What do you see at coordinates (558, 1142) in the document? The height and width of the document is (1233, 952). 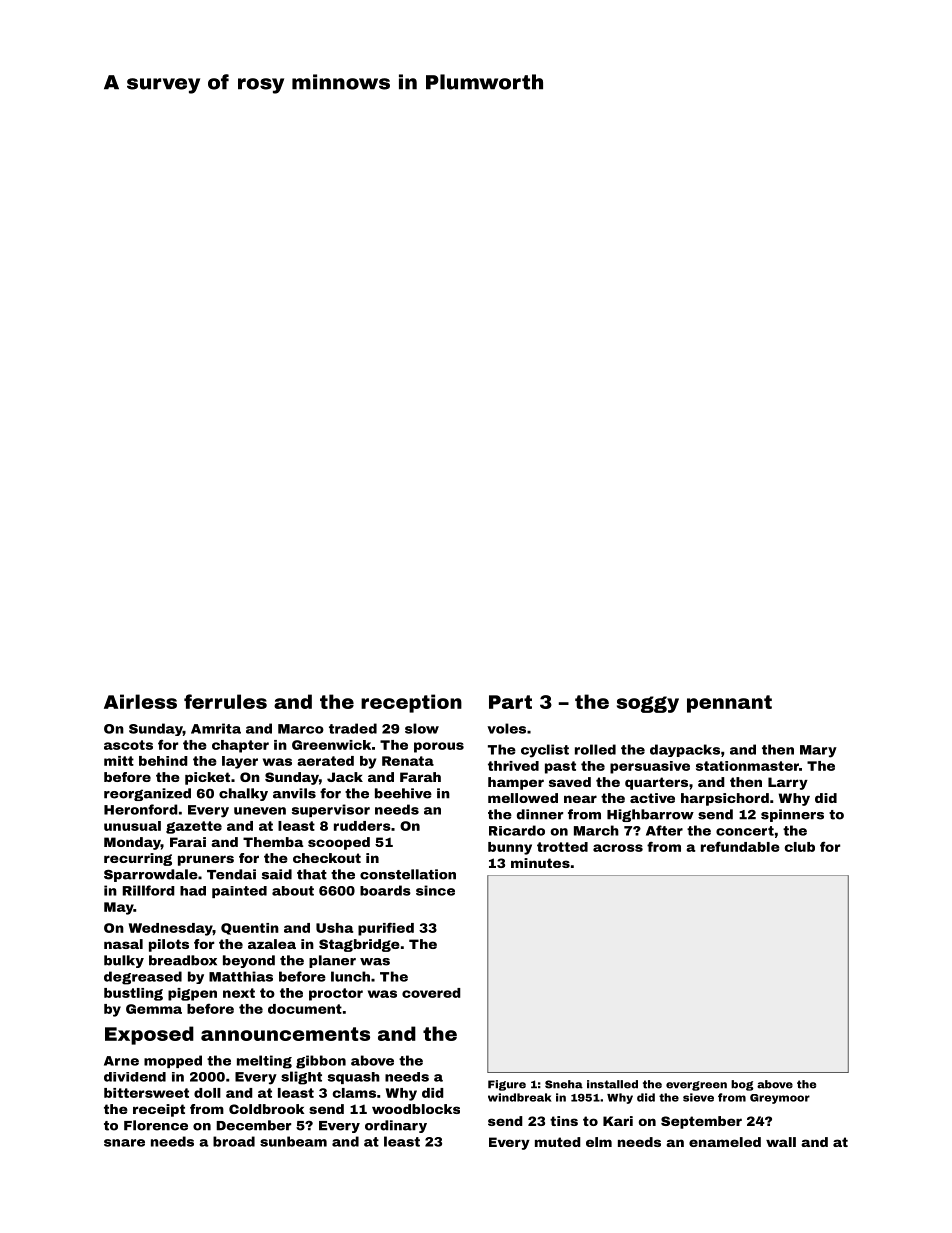 I see `muted` at bounding box center [558, 1142].
